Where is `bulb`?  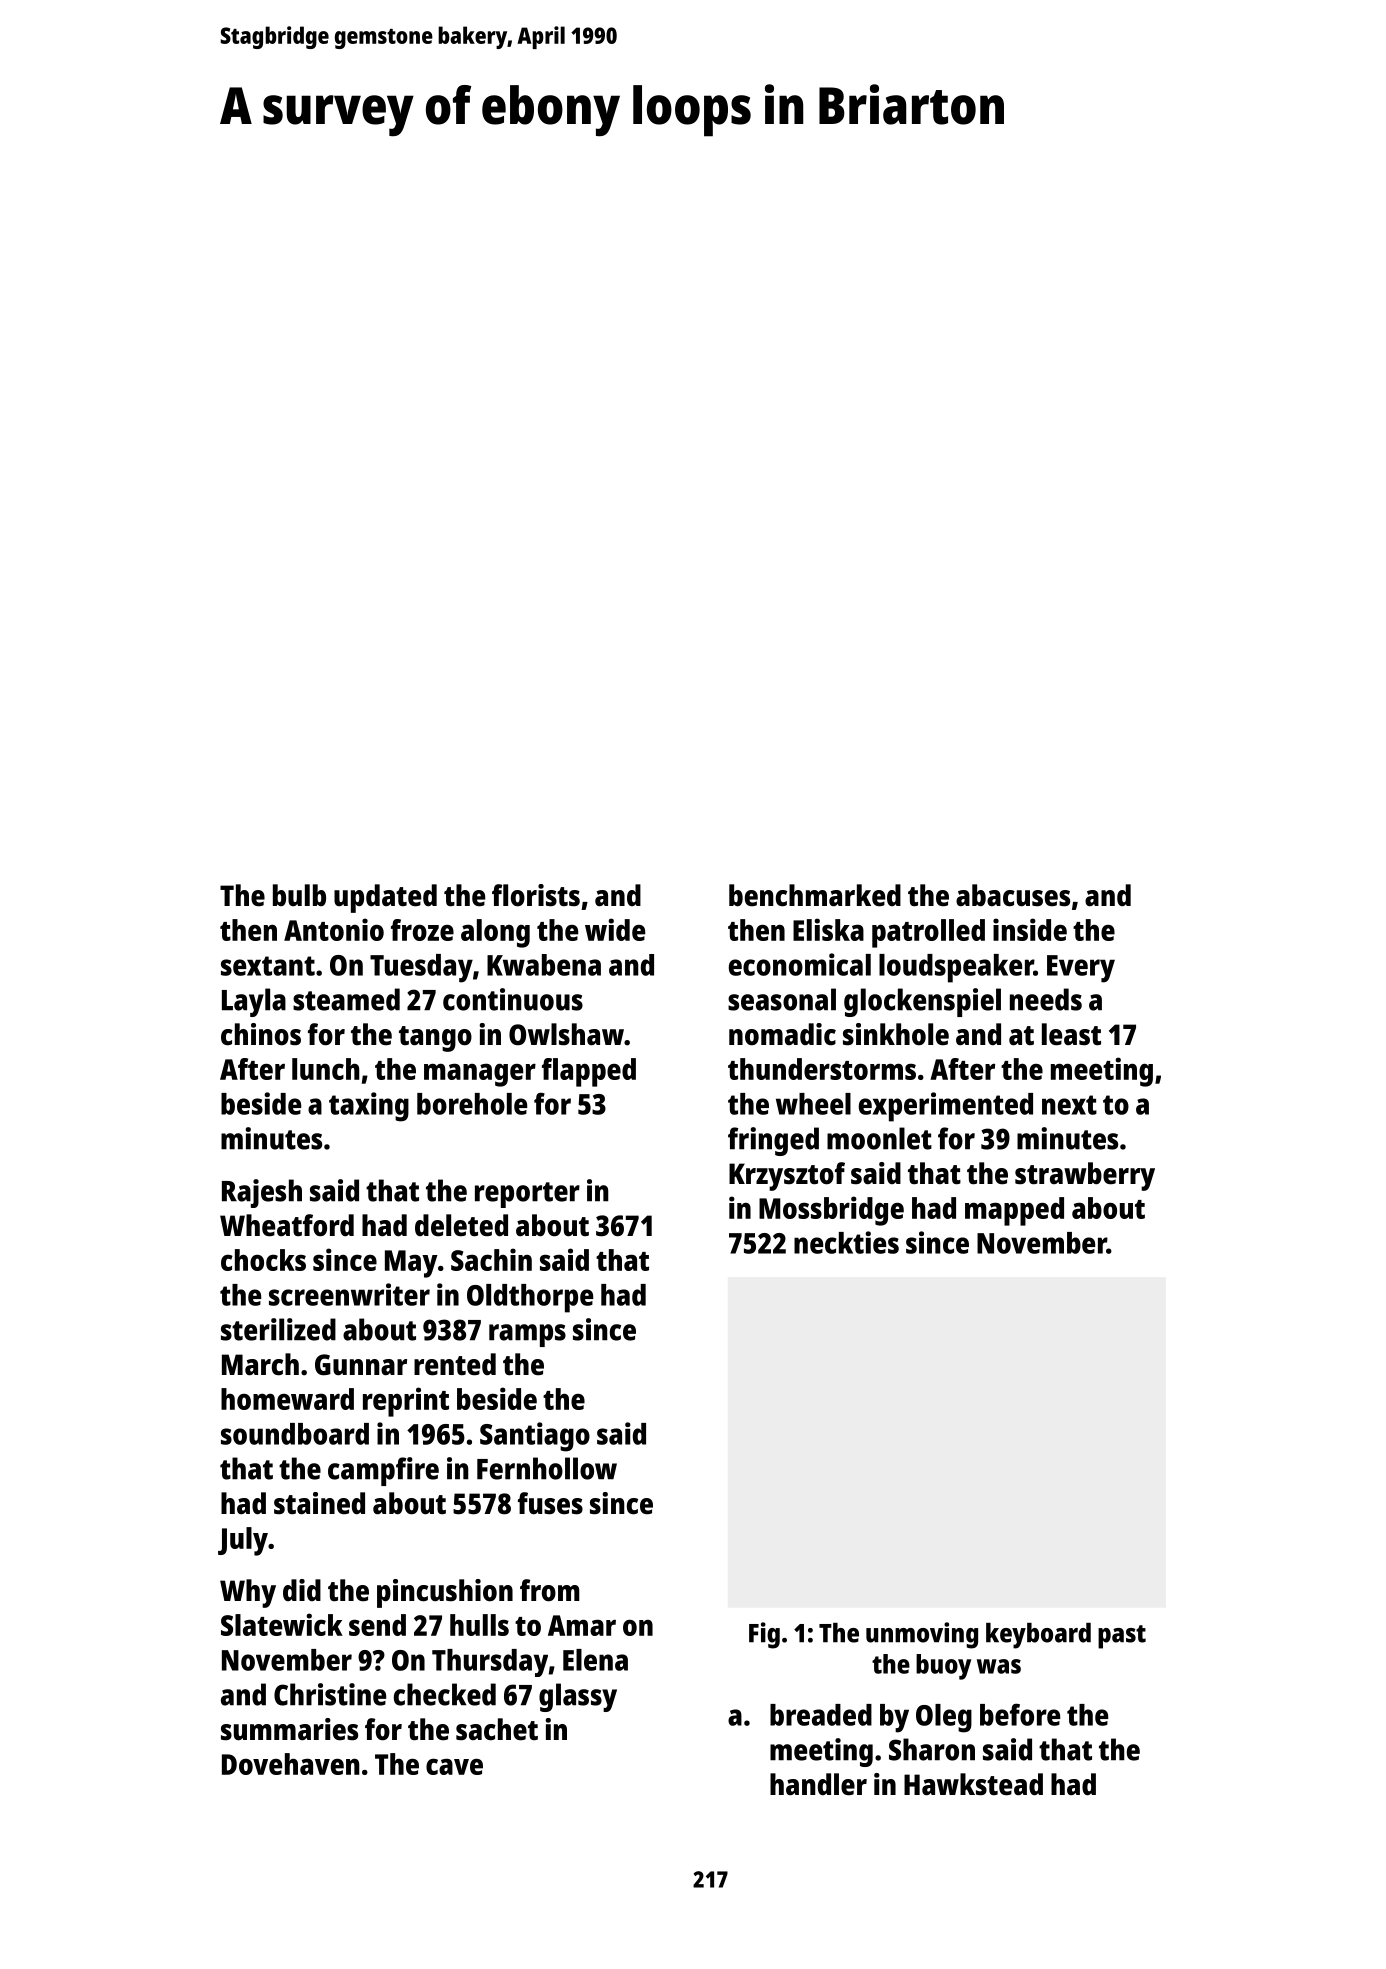
bulb is located at coordinates (299, 895).
